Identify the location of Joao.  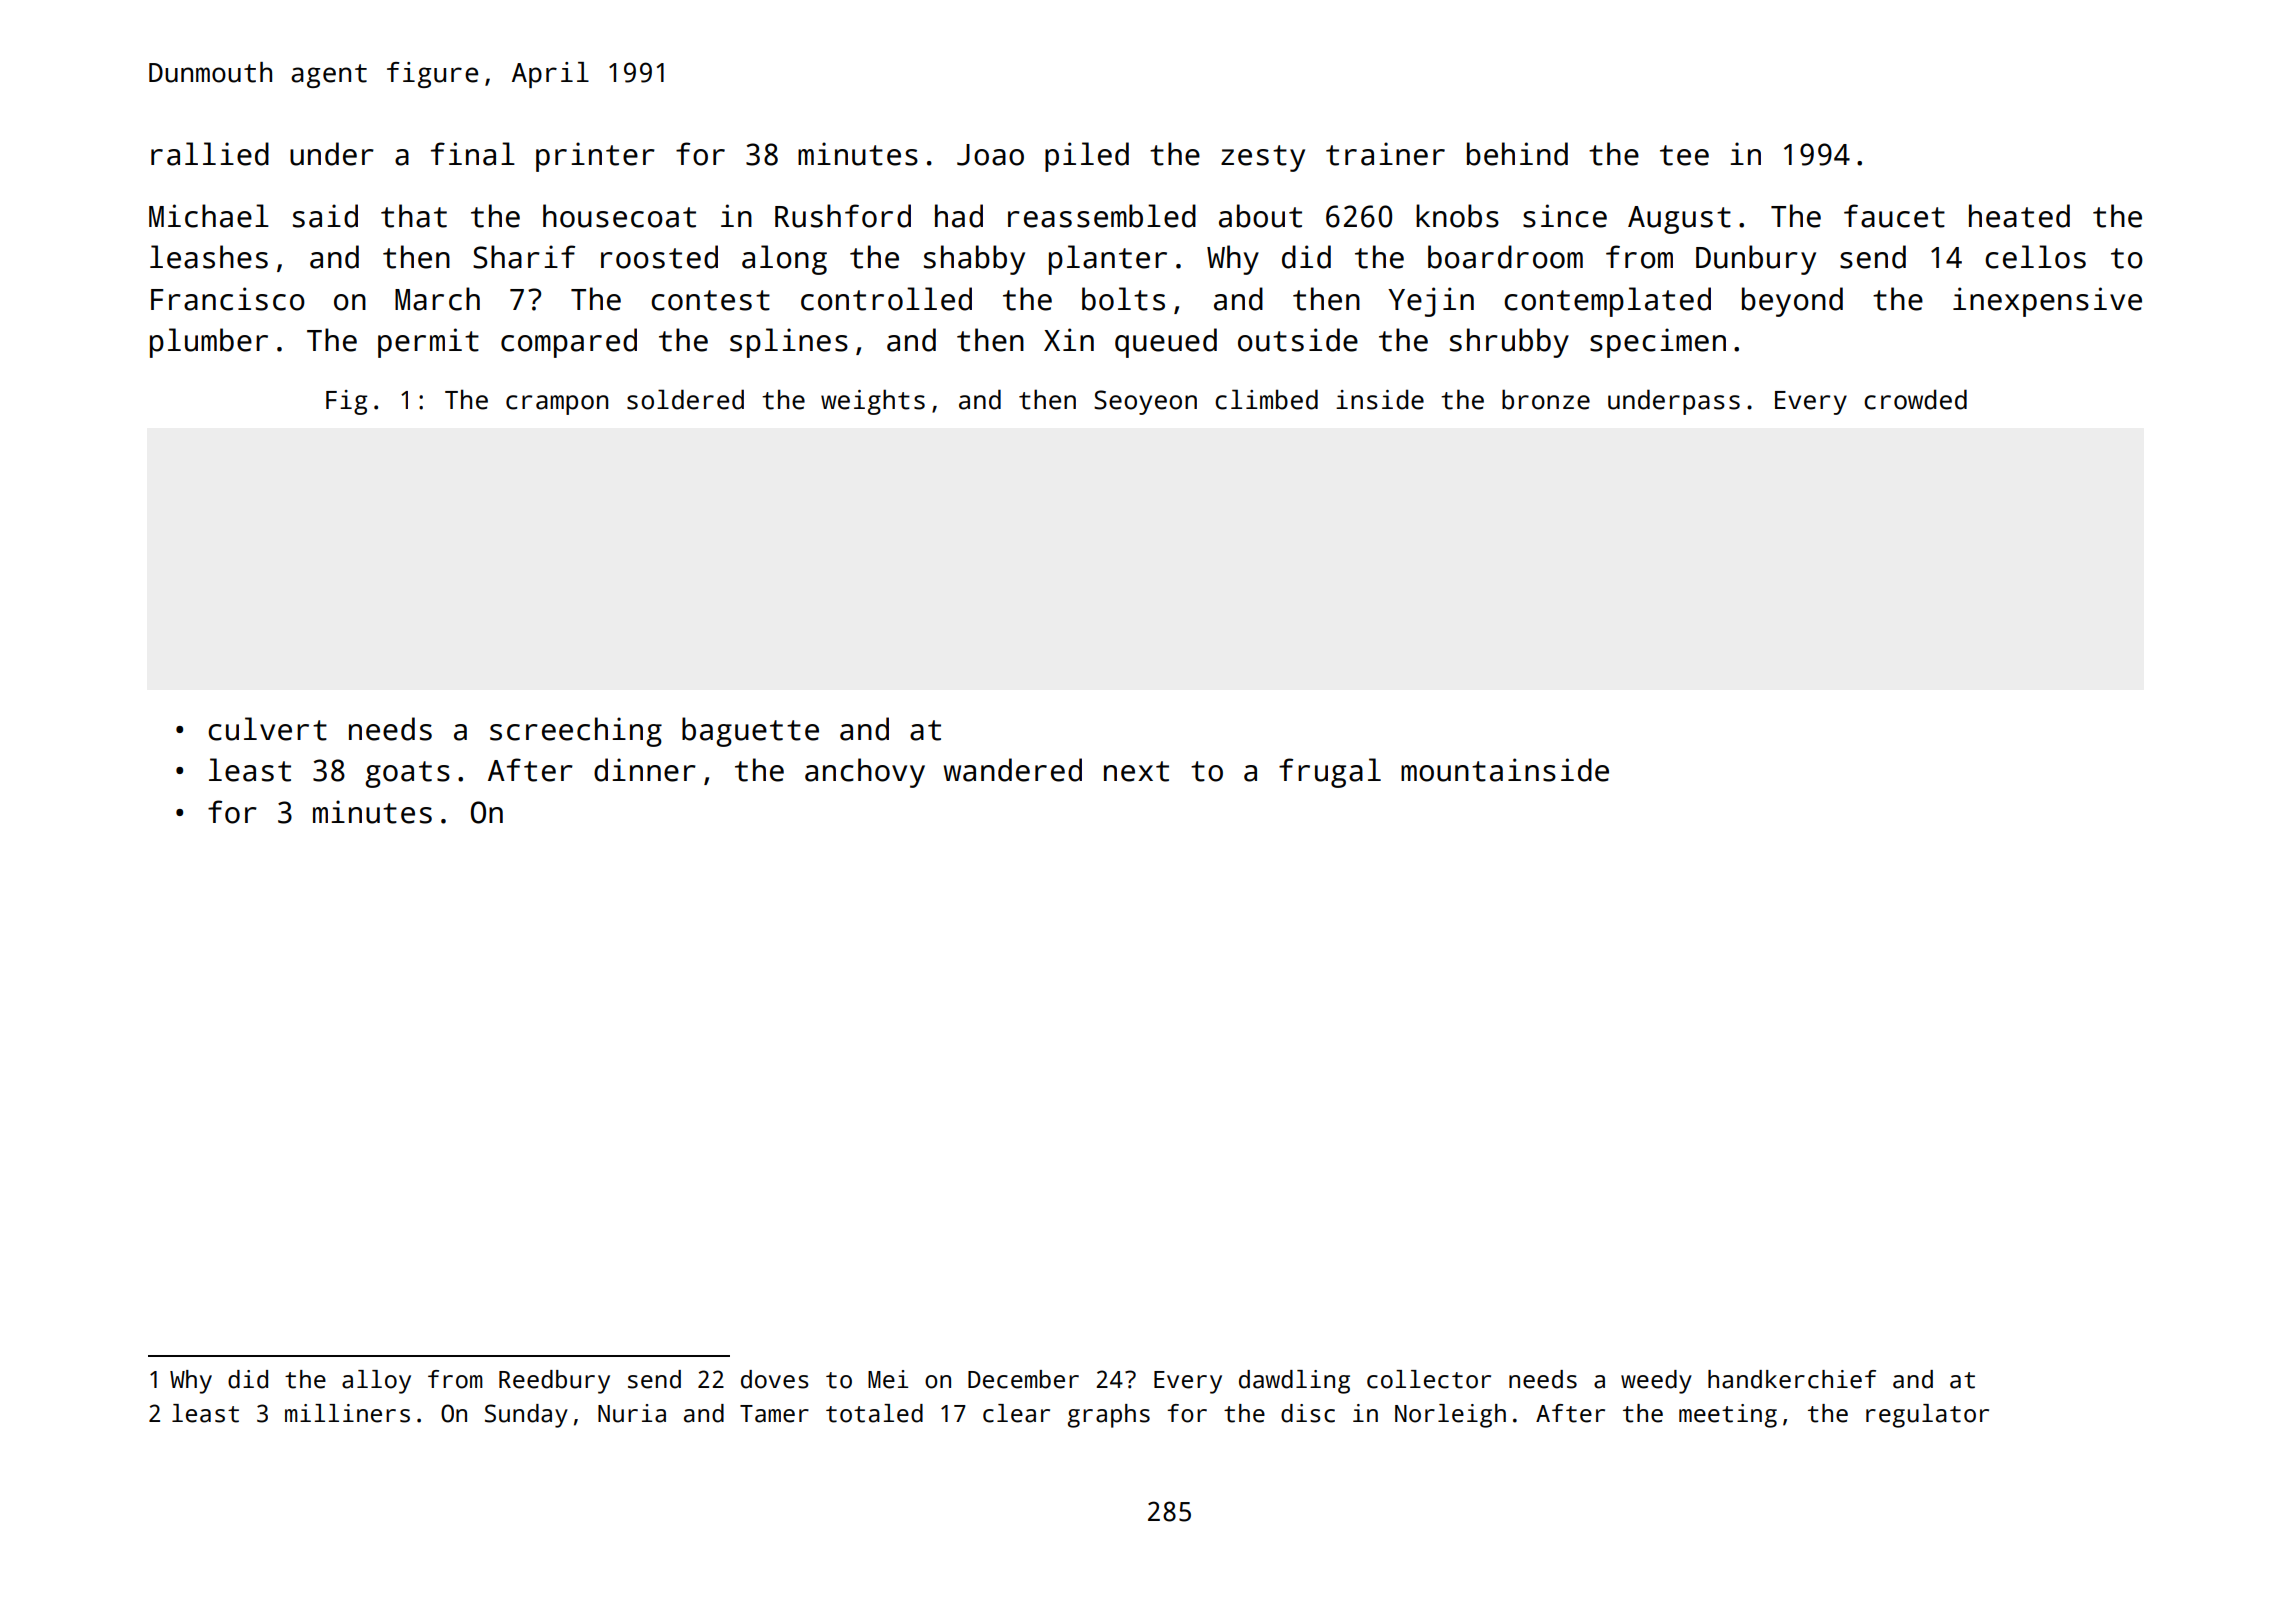
(990, 155).
